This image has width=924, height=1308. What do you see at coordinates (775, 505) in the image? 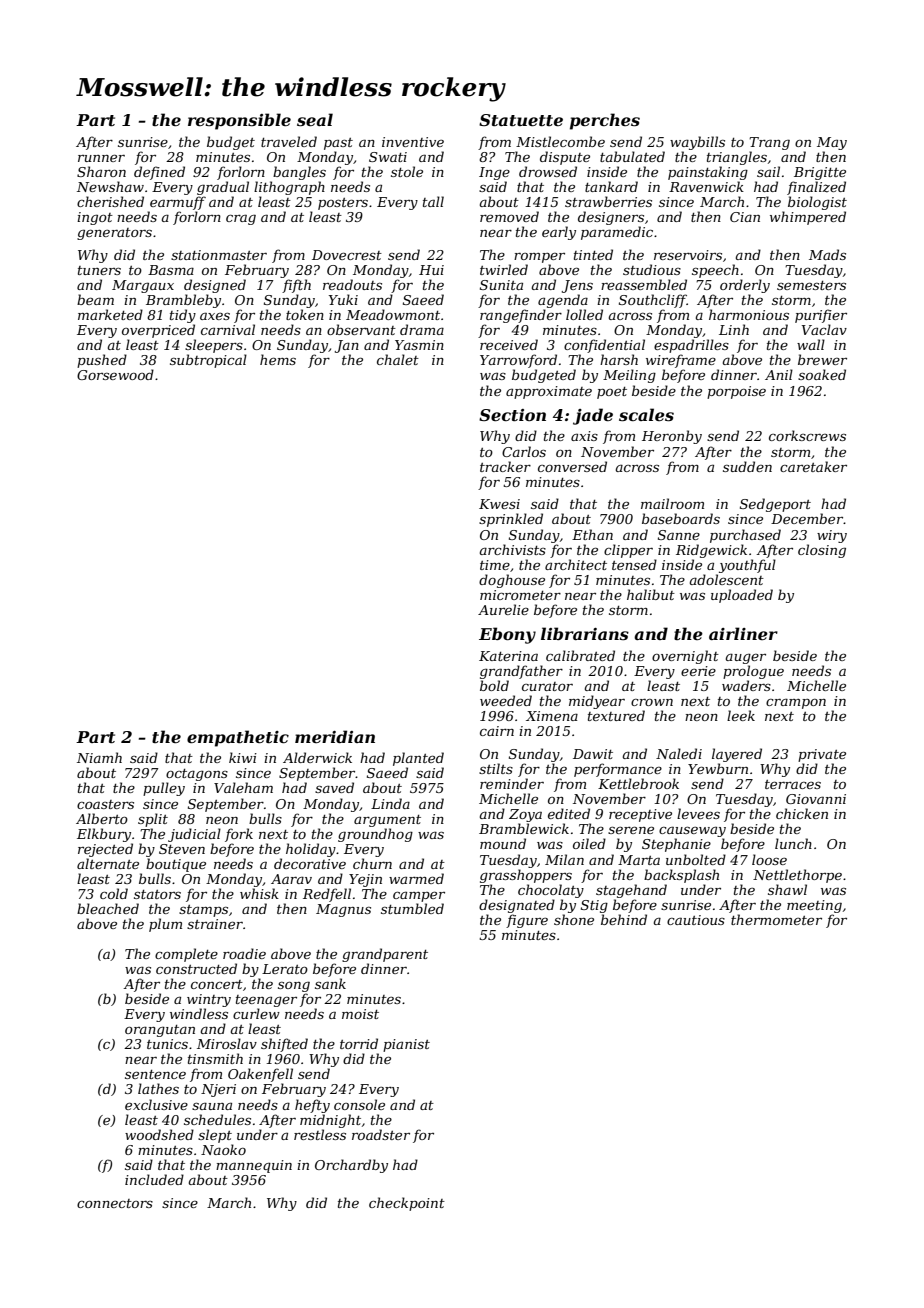
I see `Sedgeport` at bounding box center [775, 505].
